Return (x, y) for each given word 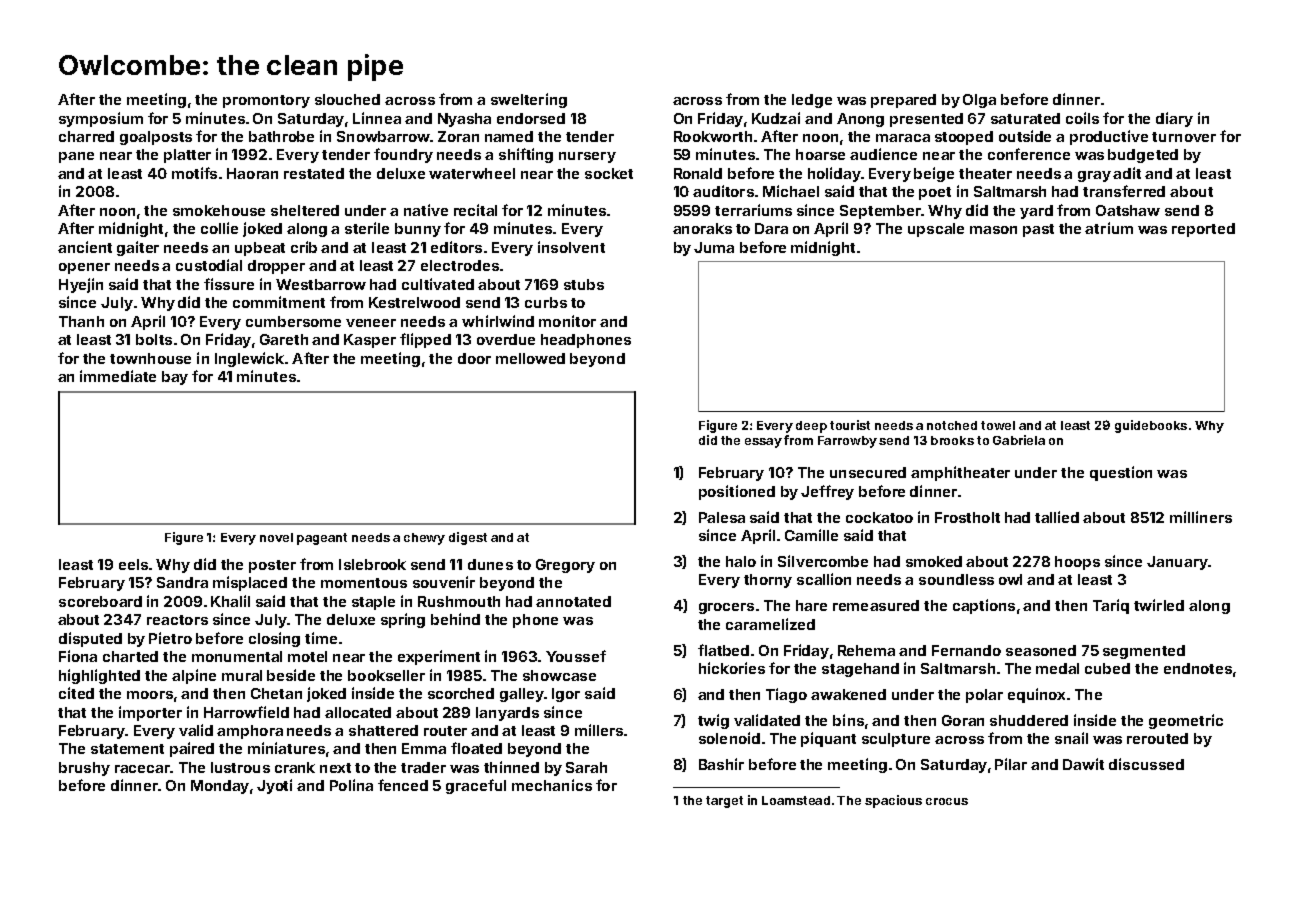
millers (599, 730)
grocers (726, 608)
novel (276, 537)
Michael (791, 191)
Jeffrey (827, 492)
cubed (1107, 668)
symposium (101, 119)
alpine (194, 676)
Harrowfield (246, 712)
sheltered (305, 210)
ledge (812, 101)
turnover (1184, 137)
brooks (952, 440)
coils (1082, 118)
